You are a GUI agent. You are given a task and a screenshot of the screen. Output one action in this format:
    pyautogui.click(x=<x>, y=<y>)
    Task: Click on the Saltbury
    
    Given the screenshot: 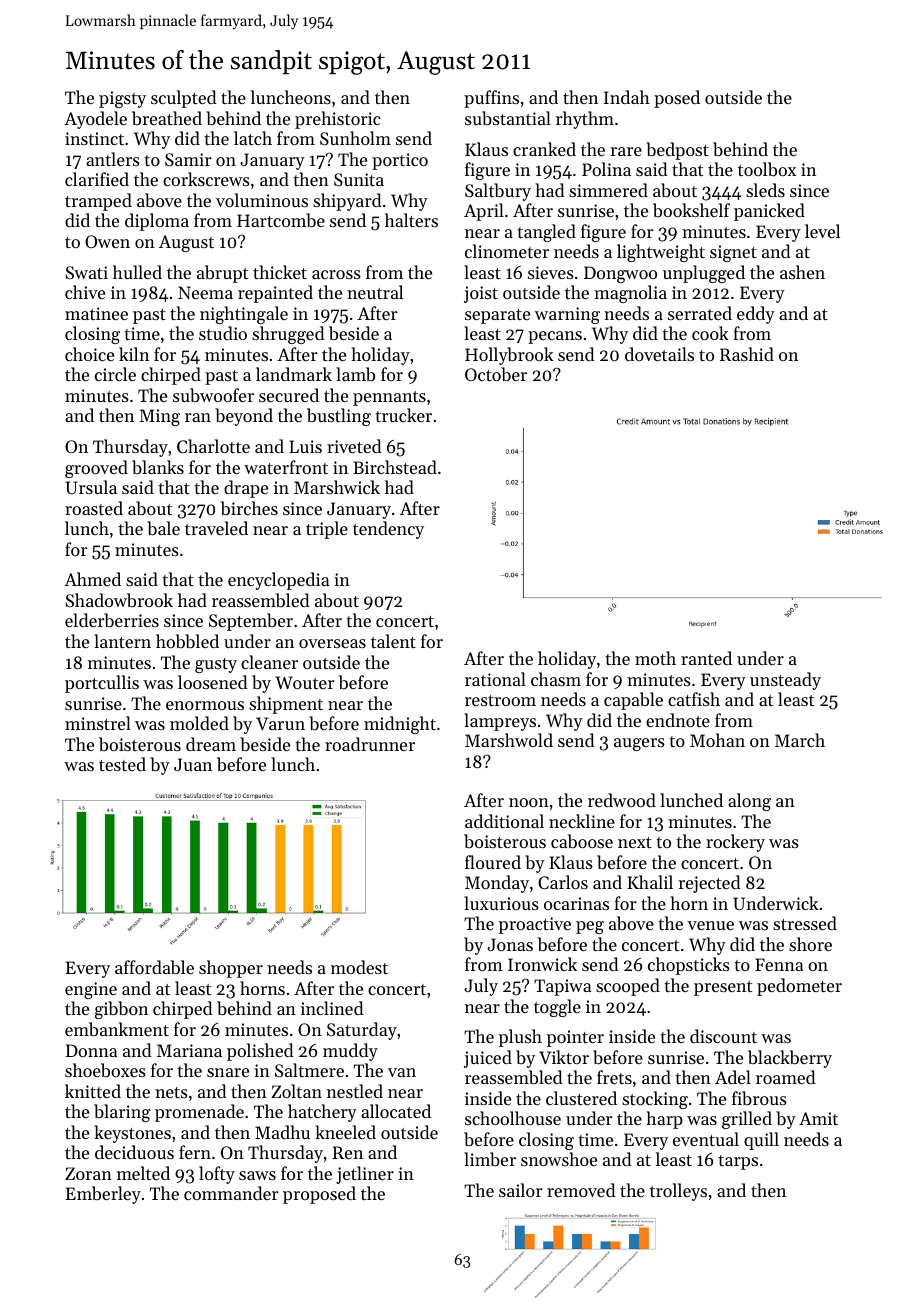 What is the action you would take?
    pyautogui.click(x=498, y=192)
